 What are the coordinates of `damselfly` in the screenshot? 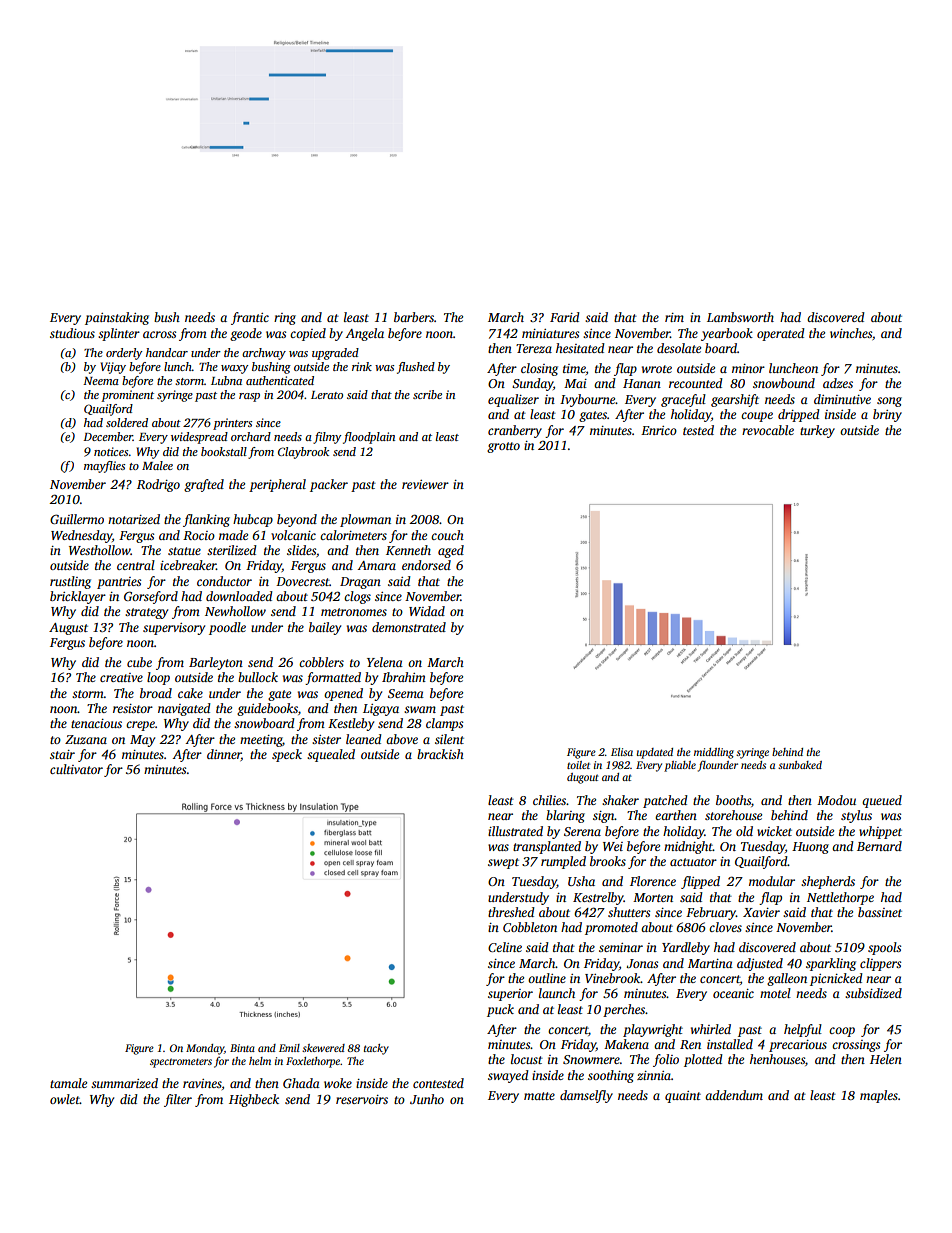 It's located at (586, 1096).
